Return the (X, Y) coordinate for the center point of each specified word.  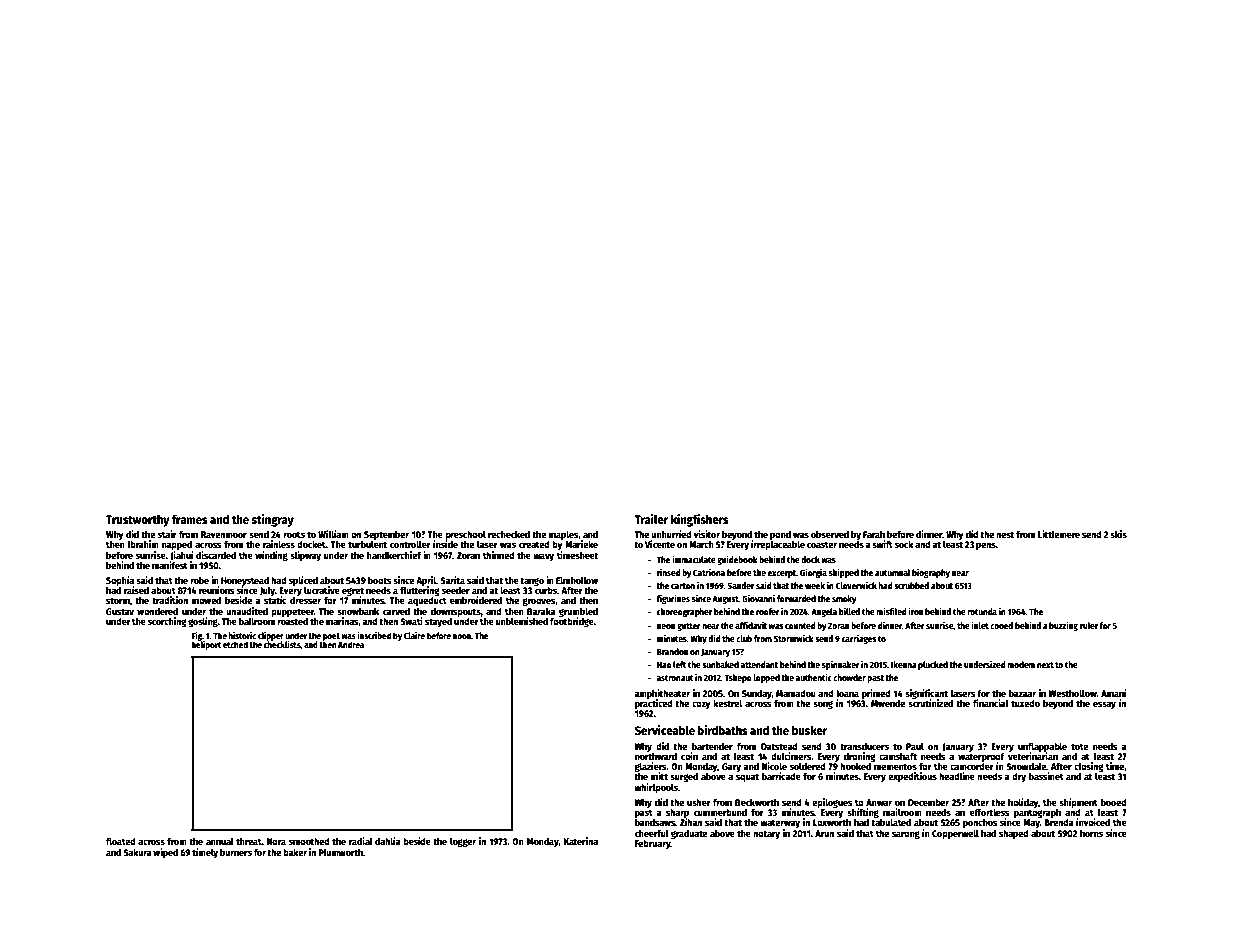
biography (931, 573)
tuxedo (1025, 703)
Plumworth (340, 852)
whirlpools (656, 788)
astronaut (674, 678)
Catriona (709, 572)
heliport (206, 645)
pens (986, 546)
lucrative (322, 590)
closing (1089, 767)
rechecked (509, 534)
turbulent (367, 544)
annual (220, 841)
